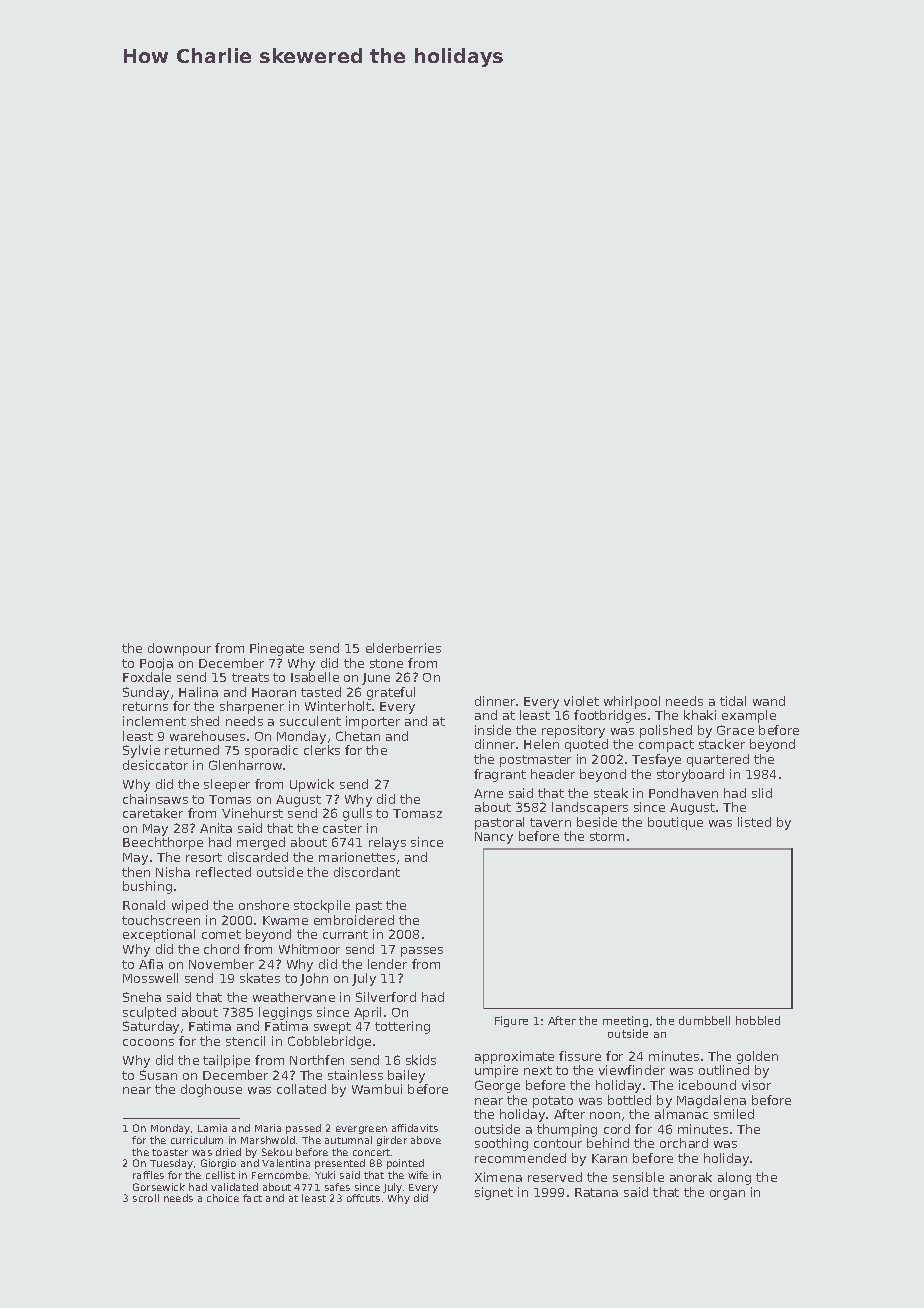 Image resolution: width=924 pixels, height=1308 pixels. I want to click on wand, so click(769, 701).
